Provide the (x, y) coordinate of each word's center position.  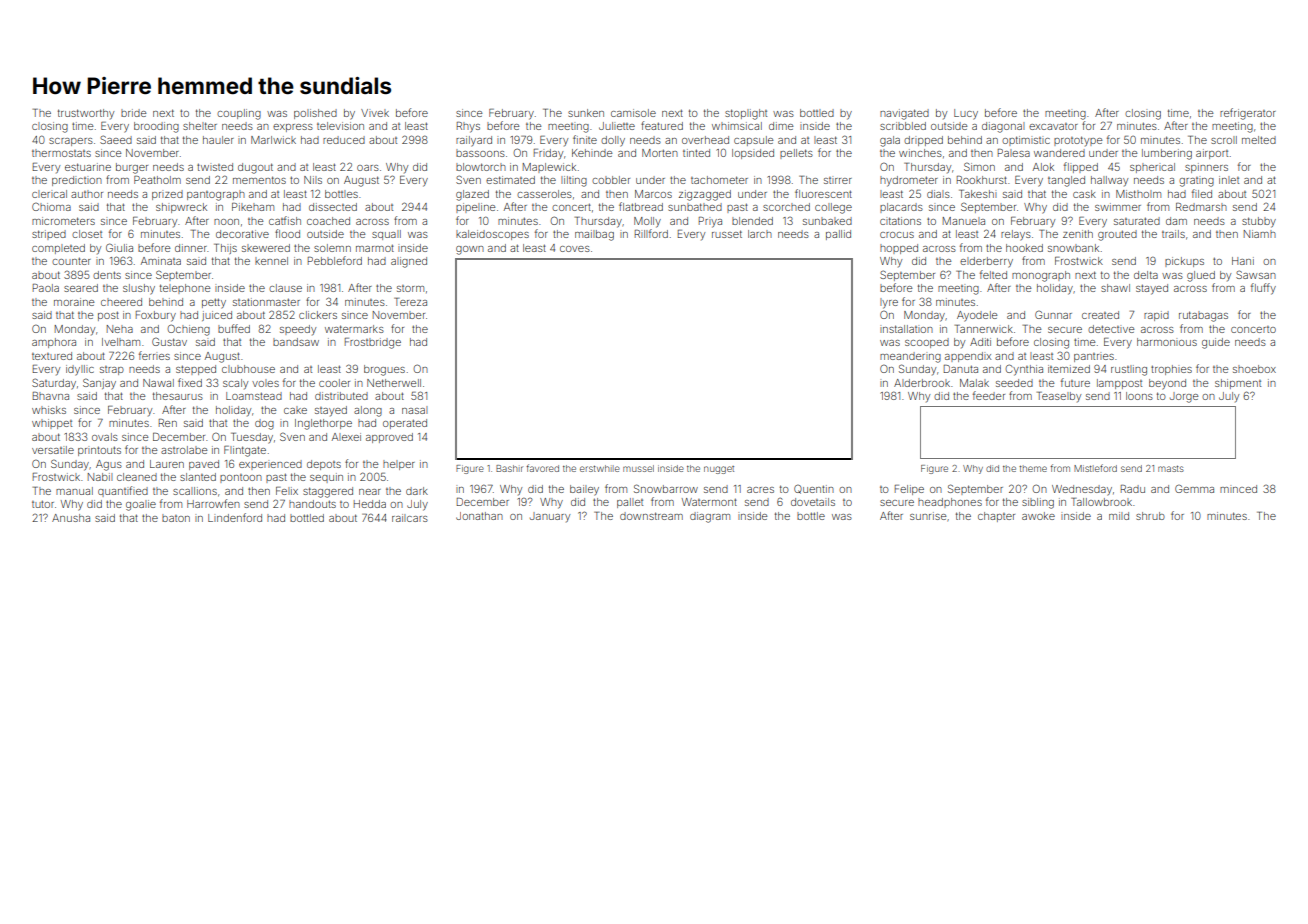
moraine (74, 302)
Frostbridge (373, 343)
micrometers (63, 221)
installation (906, 329)
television (340, 126)
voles (265, 383)
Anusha (71, 518)
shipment (1238, 384)
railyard (474, 141)
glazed (472, 195)
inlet (1229, 180)
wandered (1059, 153)
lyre (889, 303)
